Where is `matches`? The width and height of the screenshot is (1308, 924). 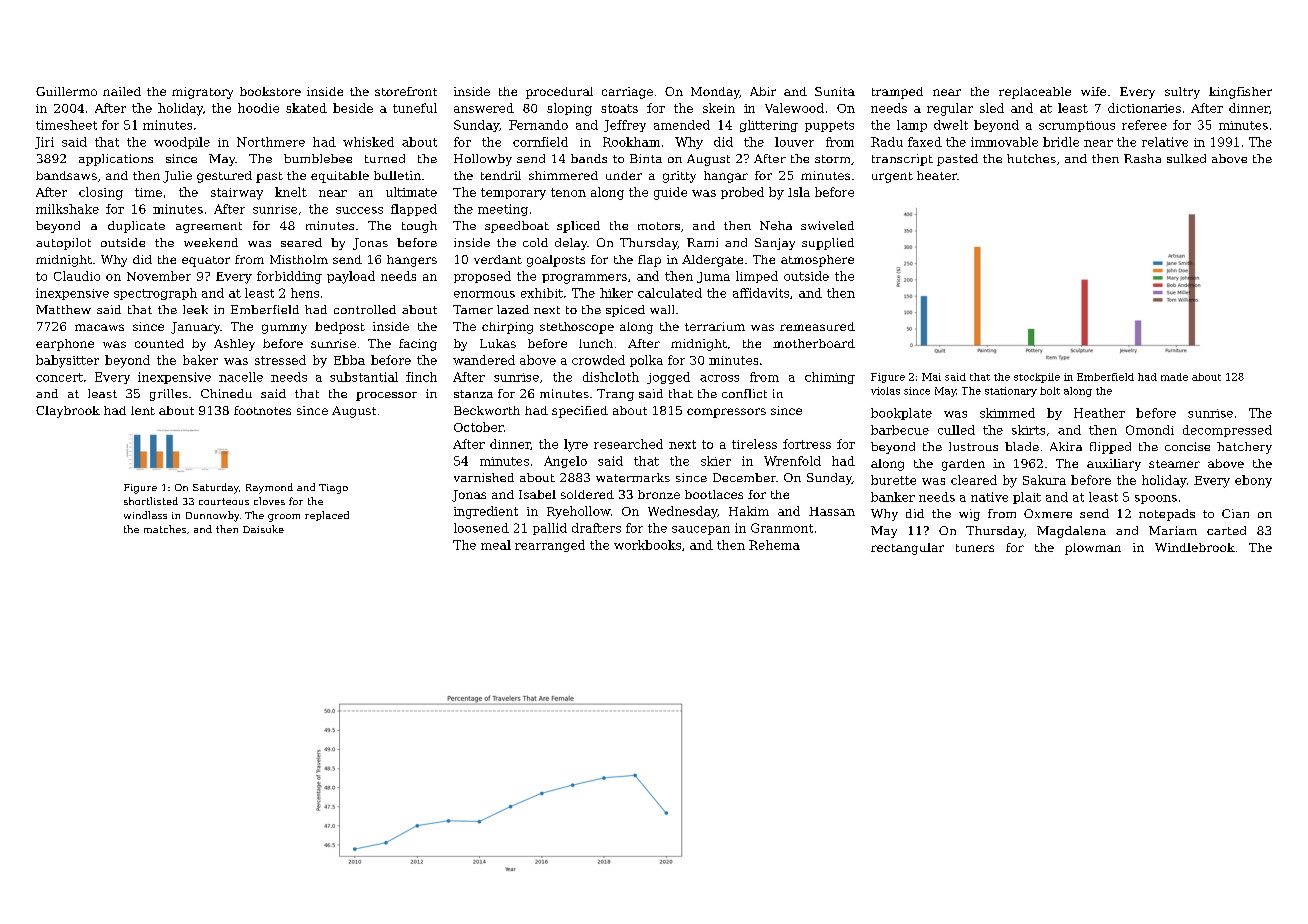 matches is located at coordinates (165, 529).
